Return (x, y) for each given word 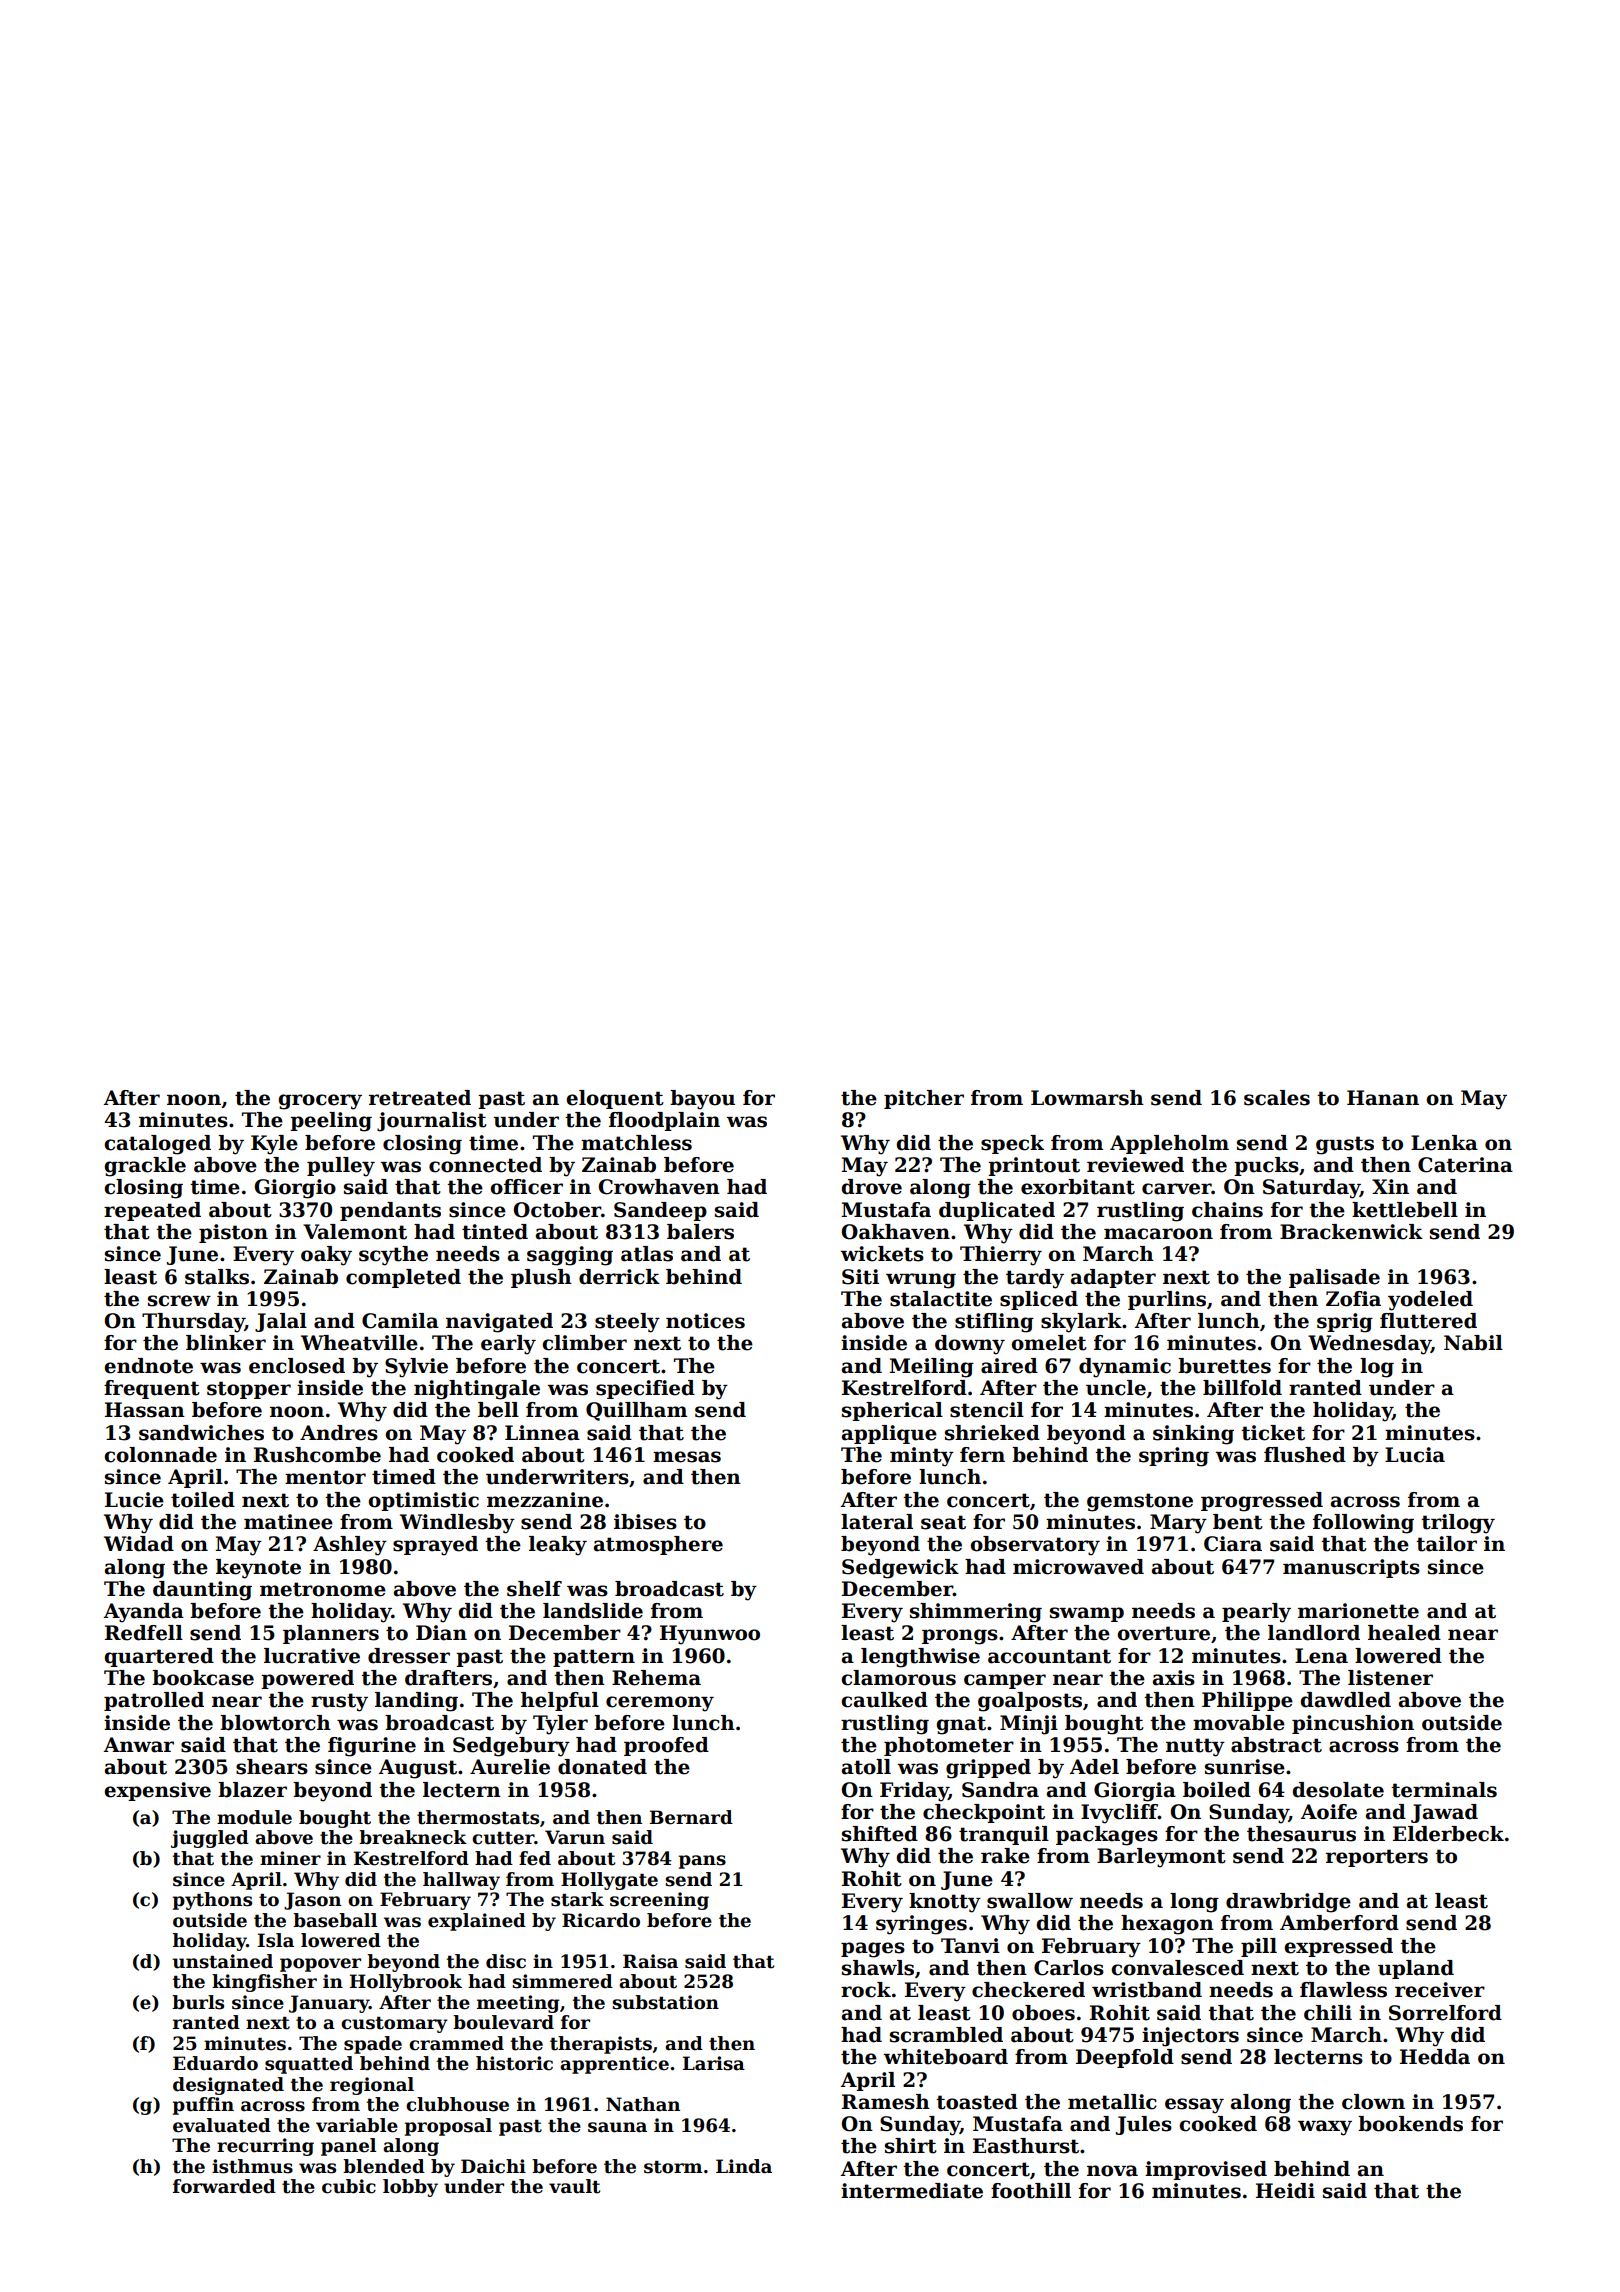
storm (673, 2167)
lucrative (312, 1656)
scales (1277, 1098)
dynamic (1125, 1368)
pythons (212, 1901)
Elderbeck (1448, 1834)
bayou (702, 1100)
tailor (1446, 1544)
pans (702, 1862)
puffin (203, 2106)
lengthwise (920, 1658)
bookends (1410, 2124)
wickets (882, 1254)
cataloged (157, 1145)
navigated (499, 1323)
